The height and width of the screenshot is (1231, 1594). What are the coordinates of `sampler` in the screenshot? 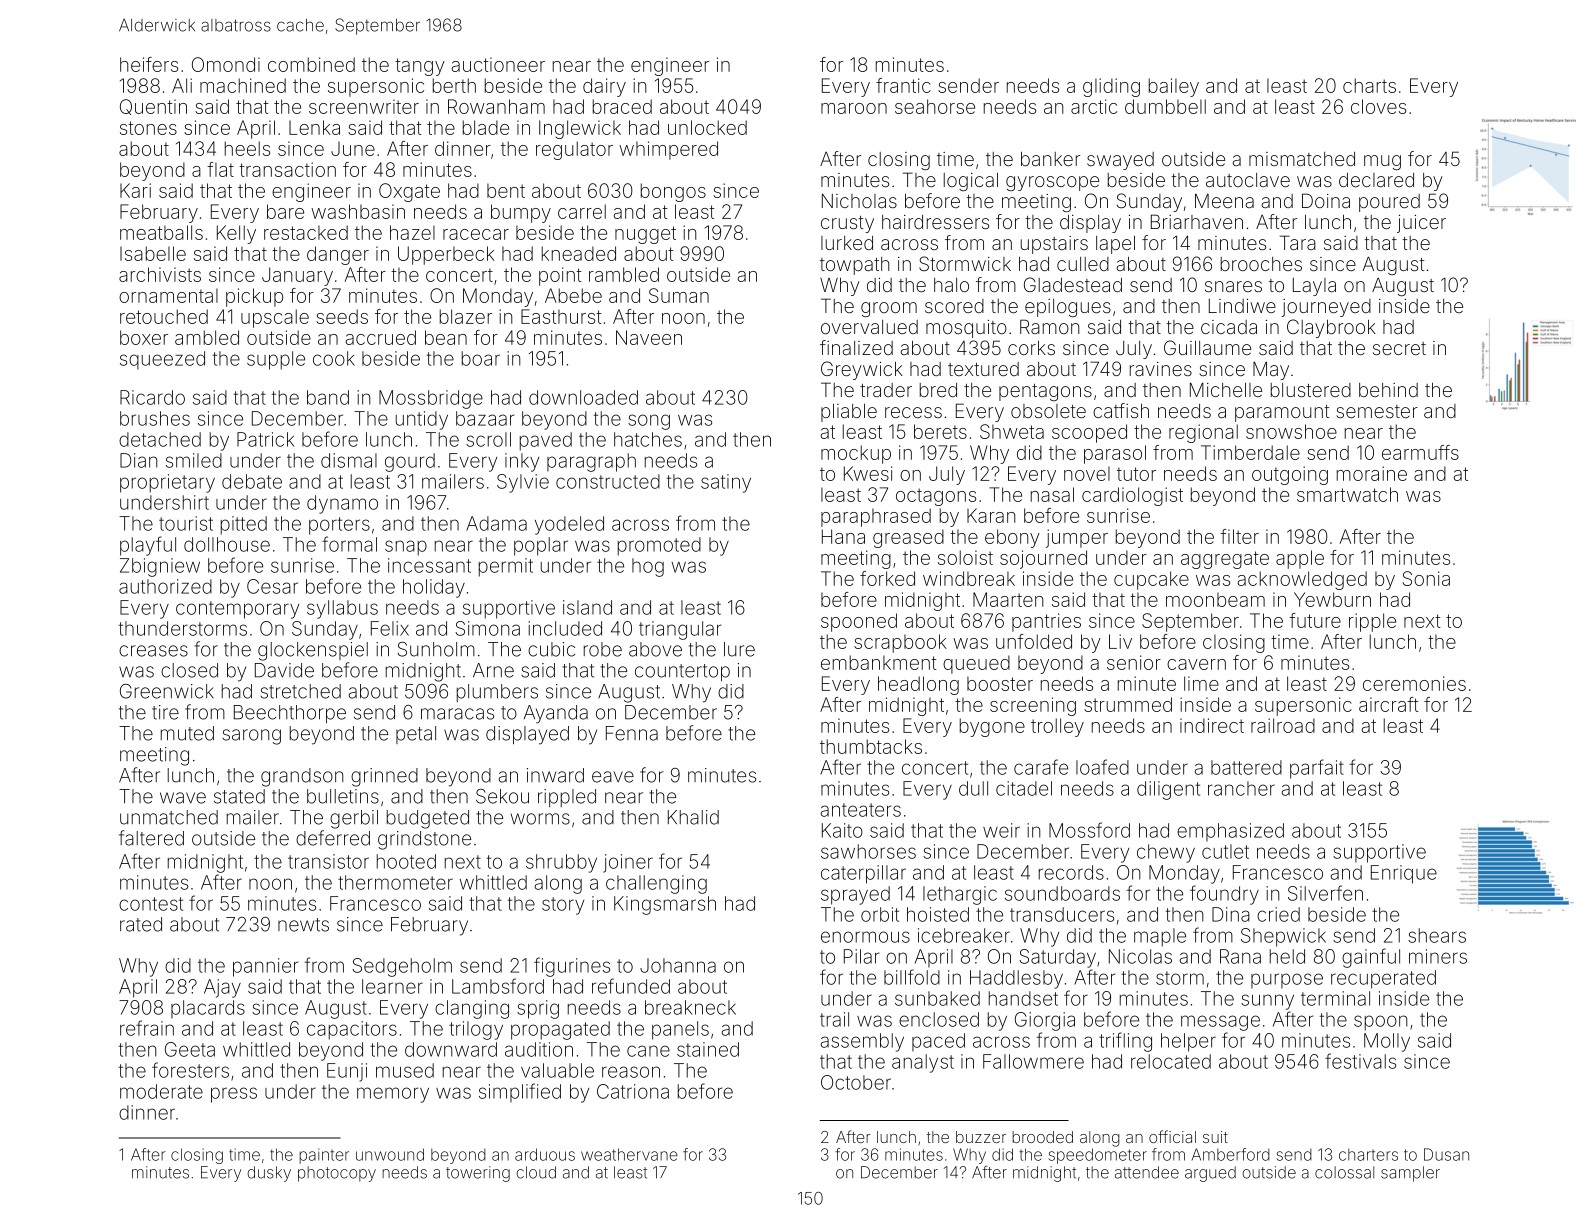 It's located at (1410, 1174).
